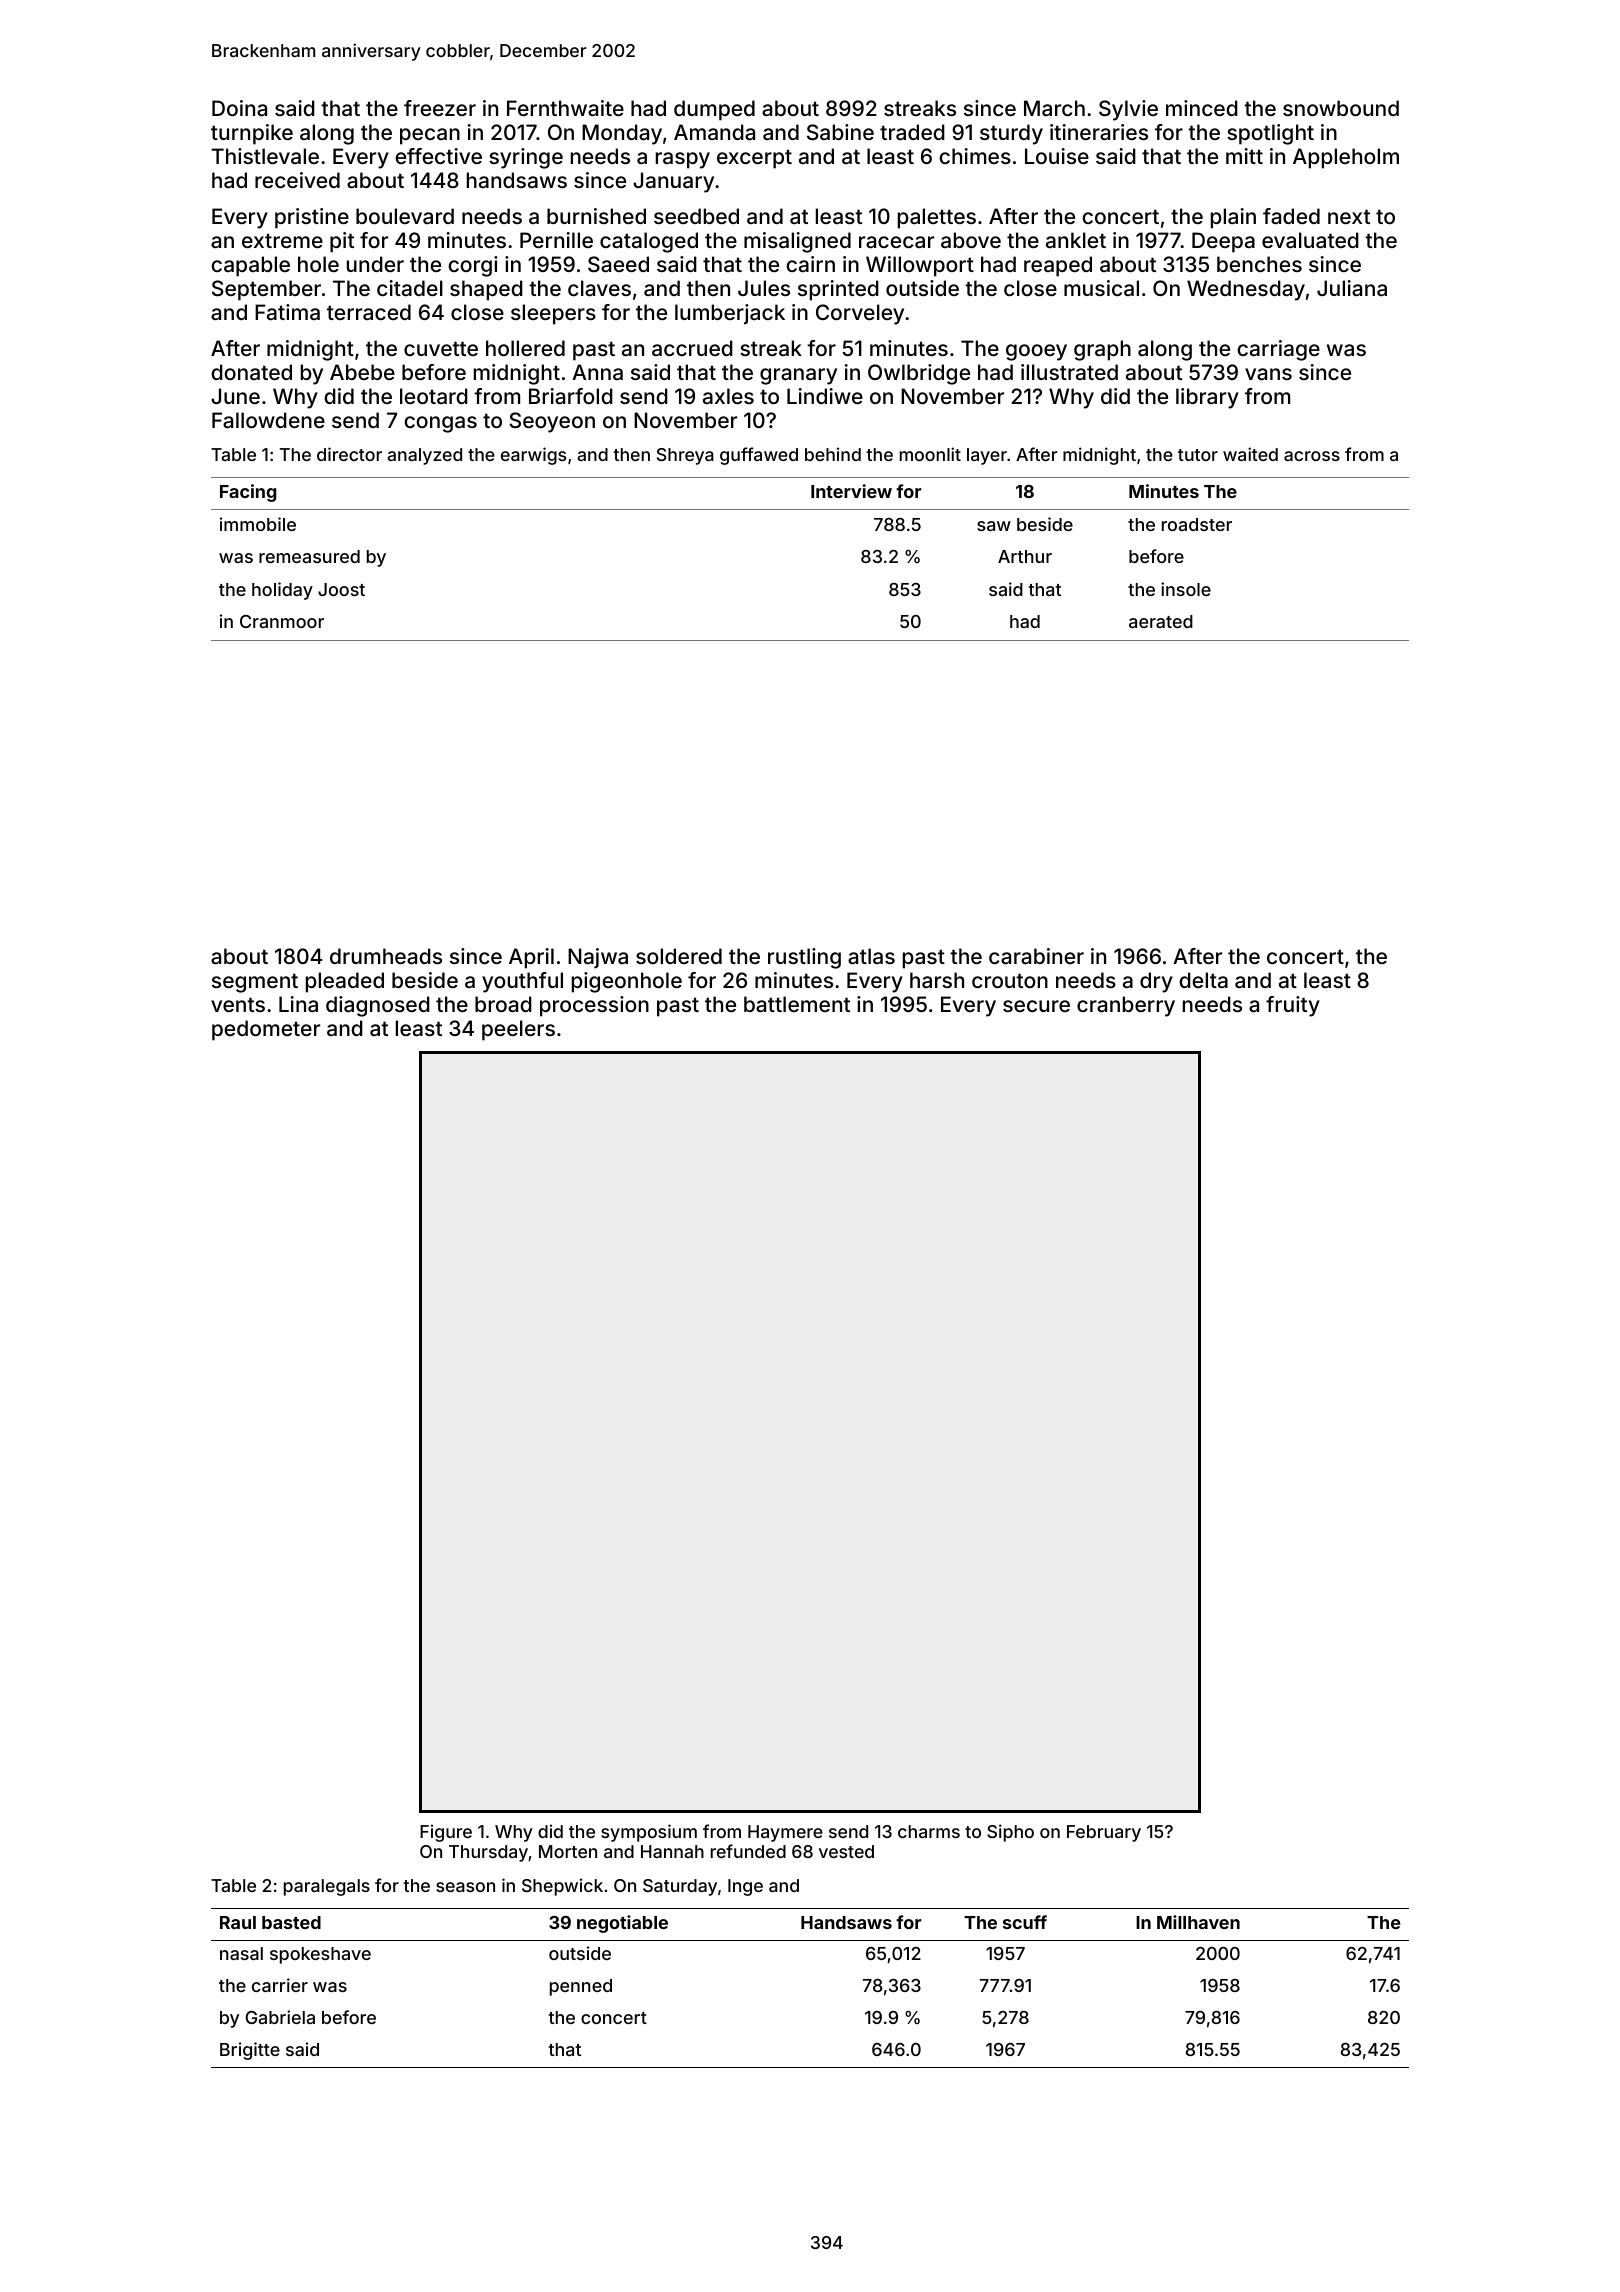 This screenshot has width=1620, height=2292. Describe the element at coordinates (1278, 350) in the screenshot. I see `carriage` at that location.
